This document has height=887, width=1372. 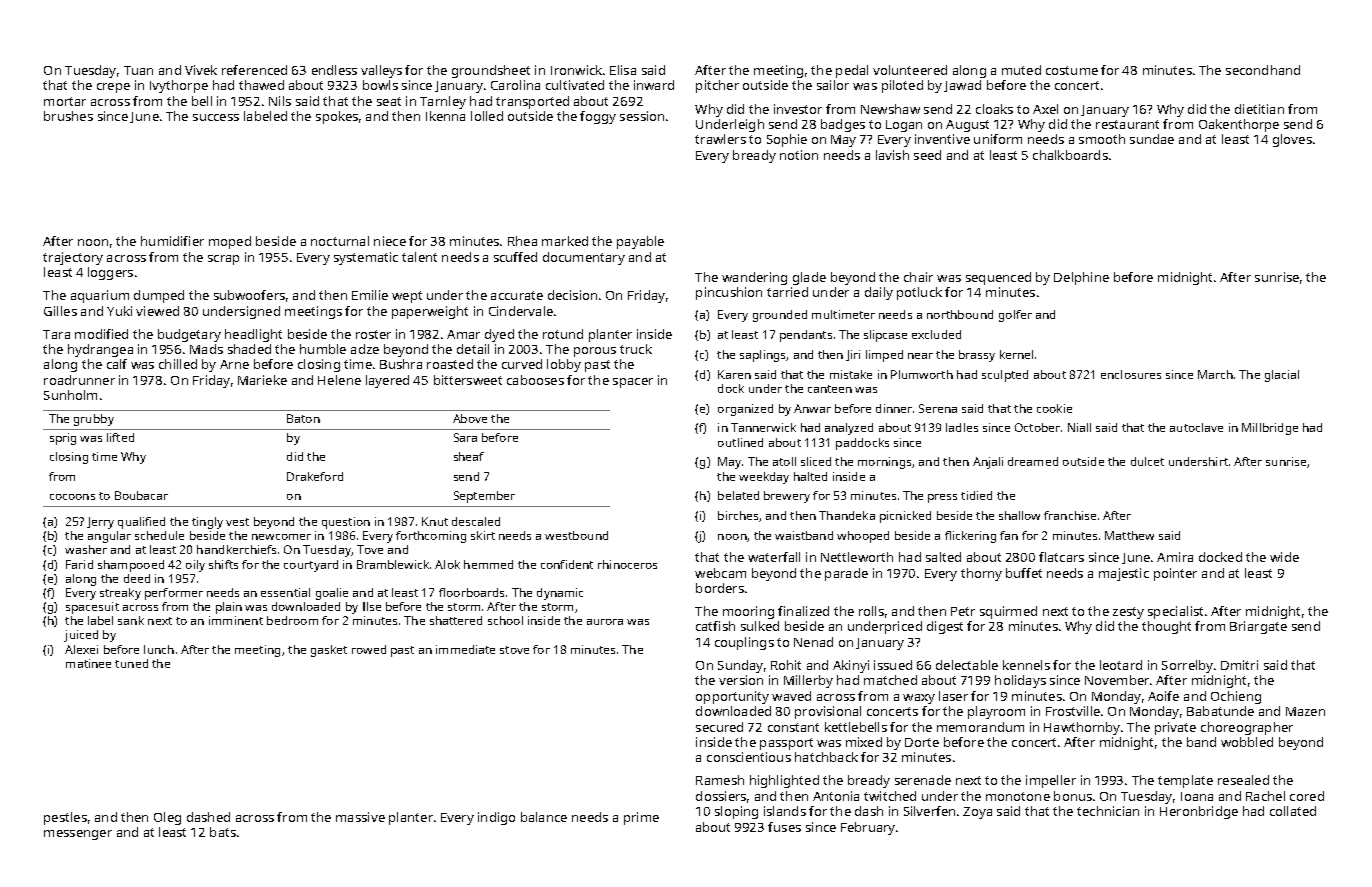 I want to click on balance, so click(x=544, y=817).
